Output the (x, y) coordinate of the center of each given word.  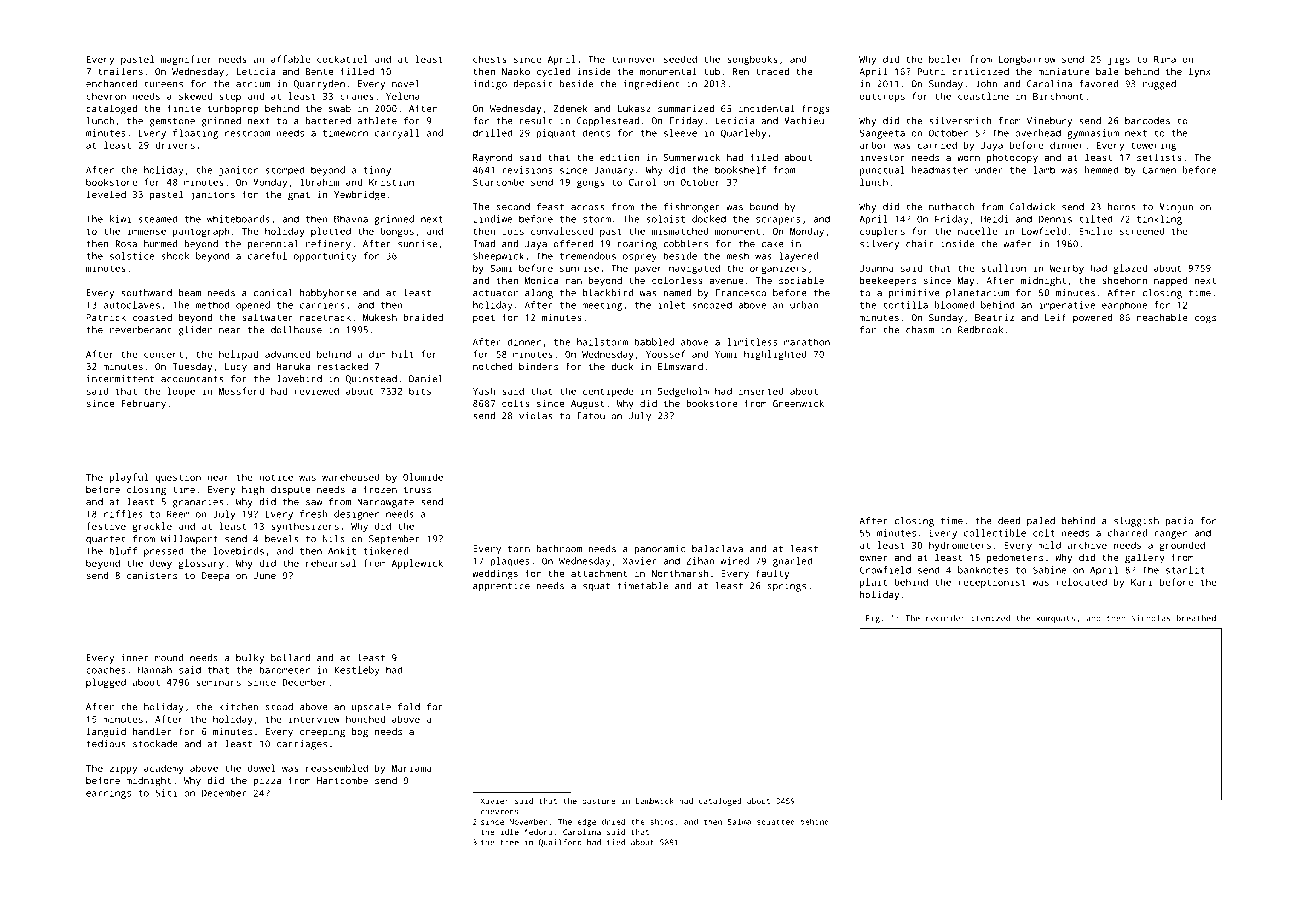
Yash (484, 391)
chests (490, 59)
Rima (1165, 59)
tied (616, 842)
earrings (108, 794)
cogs (1205, 320)
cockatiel (342, 59)
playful (129, 478)
